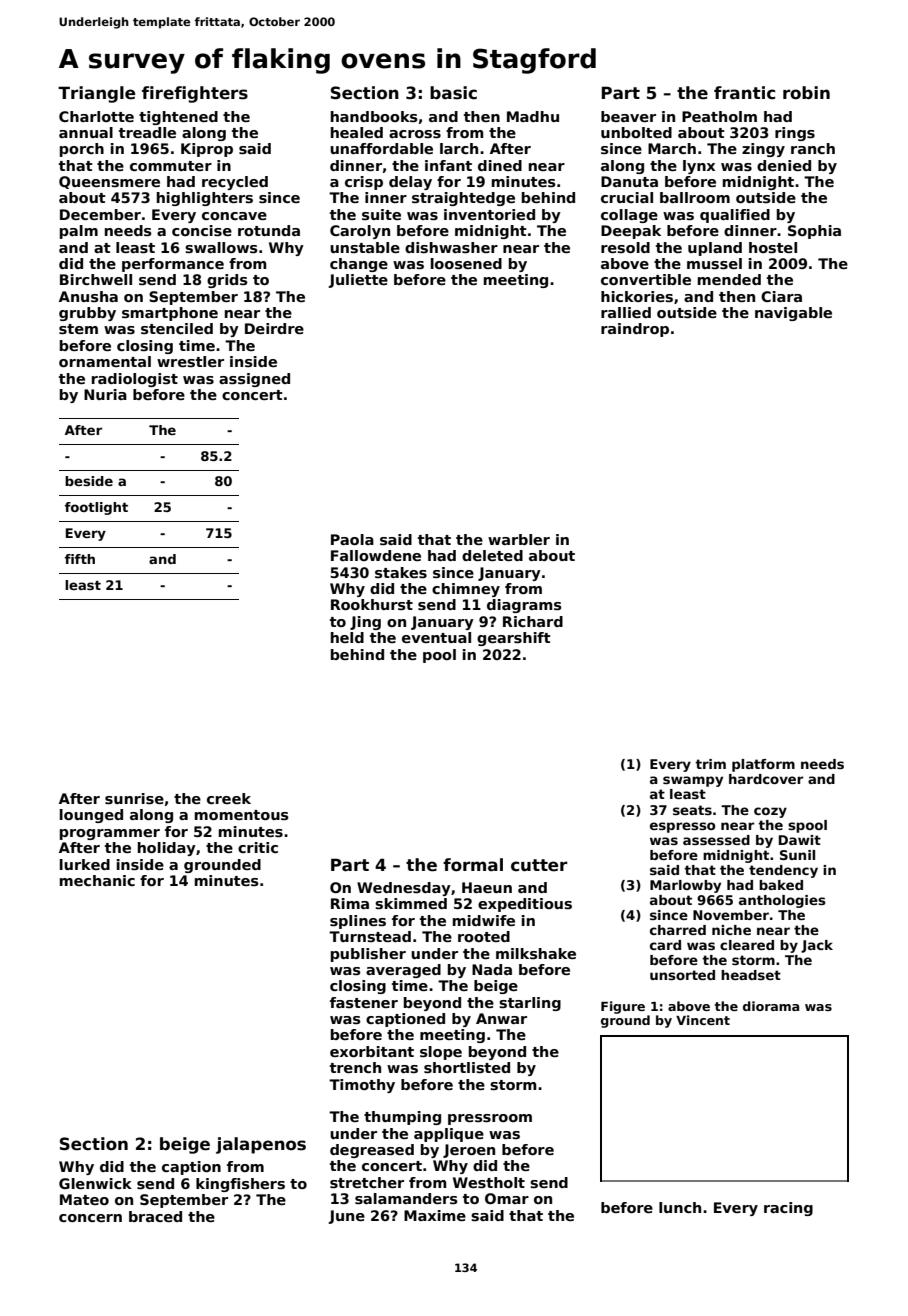  Describe the element at coordinates (365, 247) in the screenshot. I see `unstable` at that location.
